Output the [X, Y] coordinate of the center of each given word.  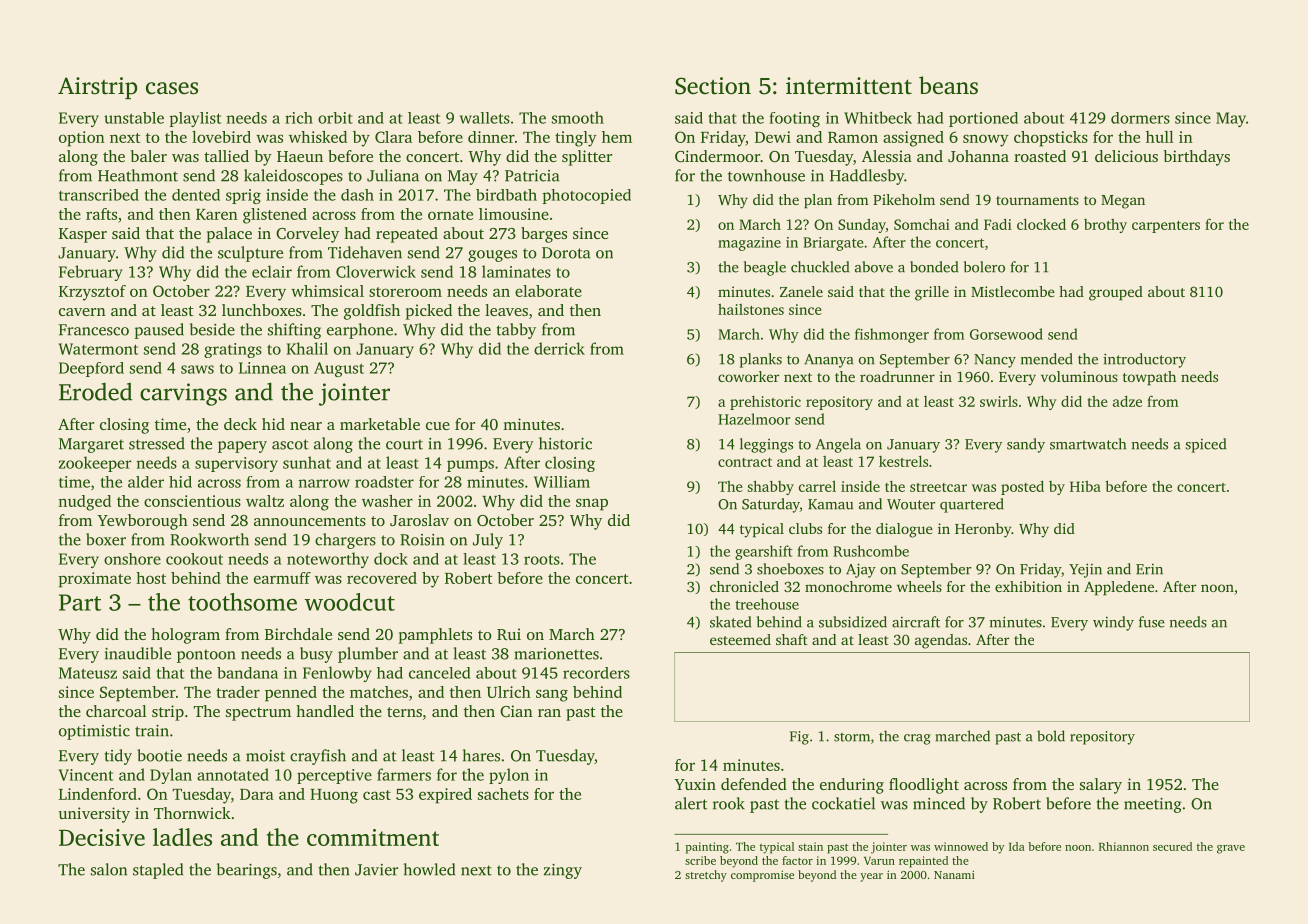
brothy [1105, 226]
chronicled [744, 586]
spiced [1206, 445]
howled [429, 869]
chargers [345, 541]
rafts [101, 214]
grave [1231, 849]
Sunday [862, 226]
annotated [233, 774]
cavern [82, 312]
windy [1113, 623]
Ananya [828, 361]
